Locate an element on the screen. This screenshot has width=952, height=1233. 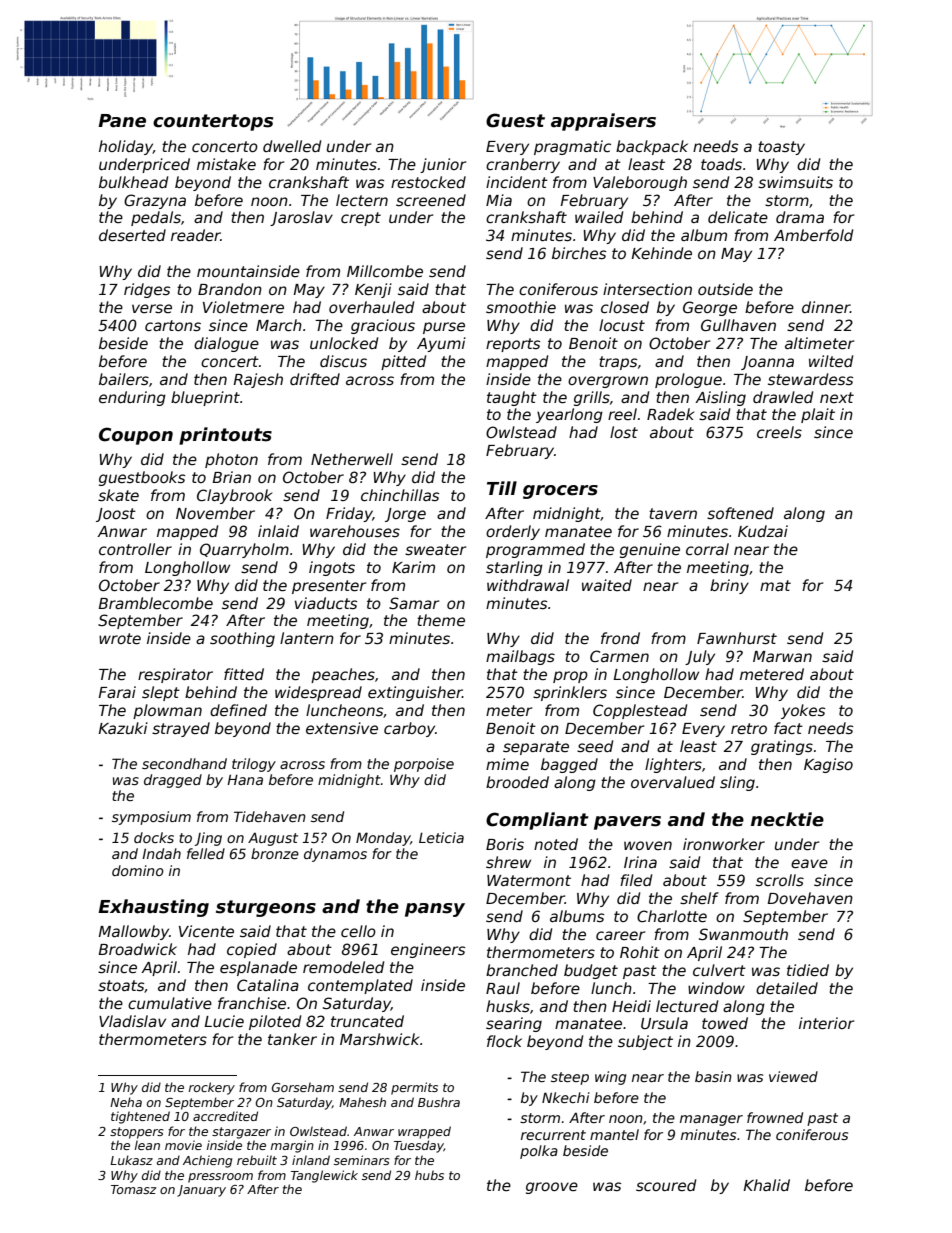
Tomasz is located at coordinates (133, 1189).
